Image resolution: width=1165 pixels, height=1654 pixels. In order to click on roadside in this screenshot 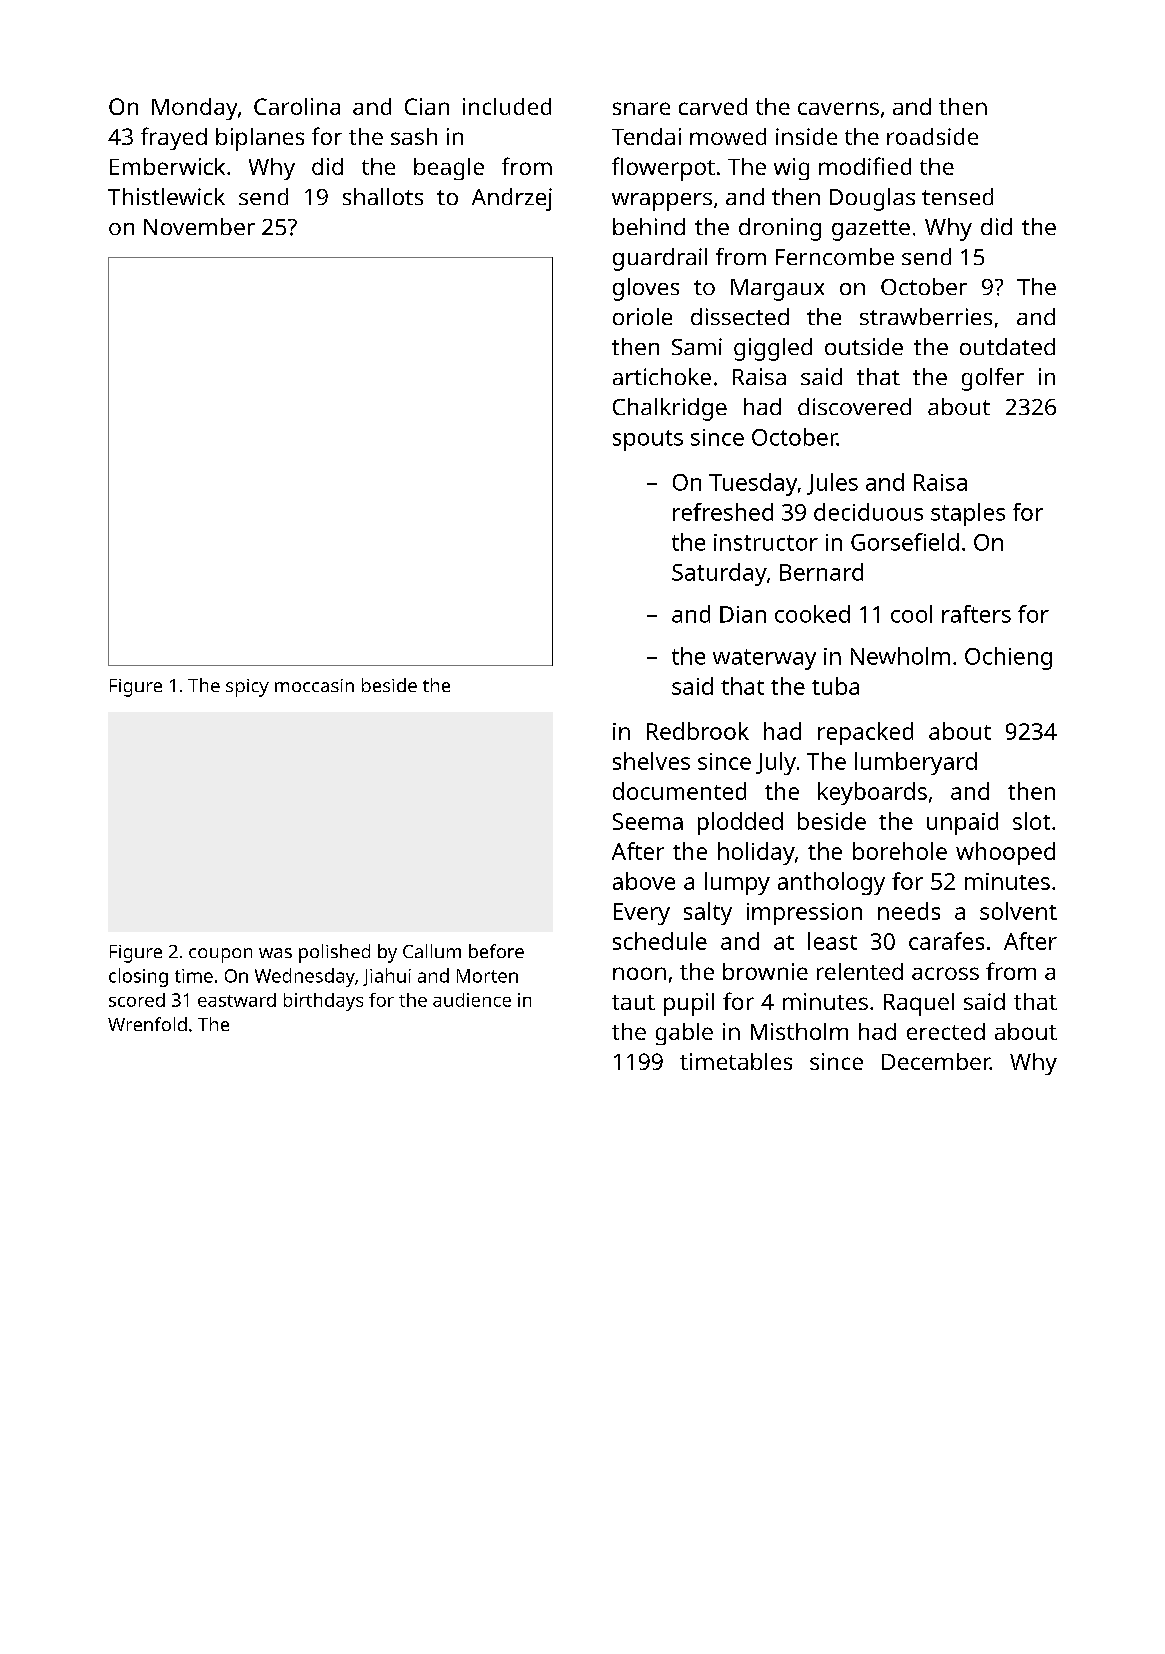, I will do `click(932, 136)`.
